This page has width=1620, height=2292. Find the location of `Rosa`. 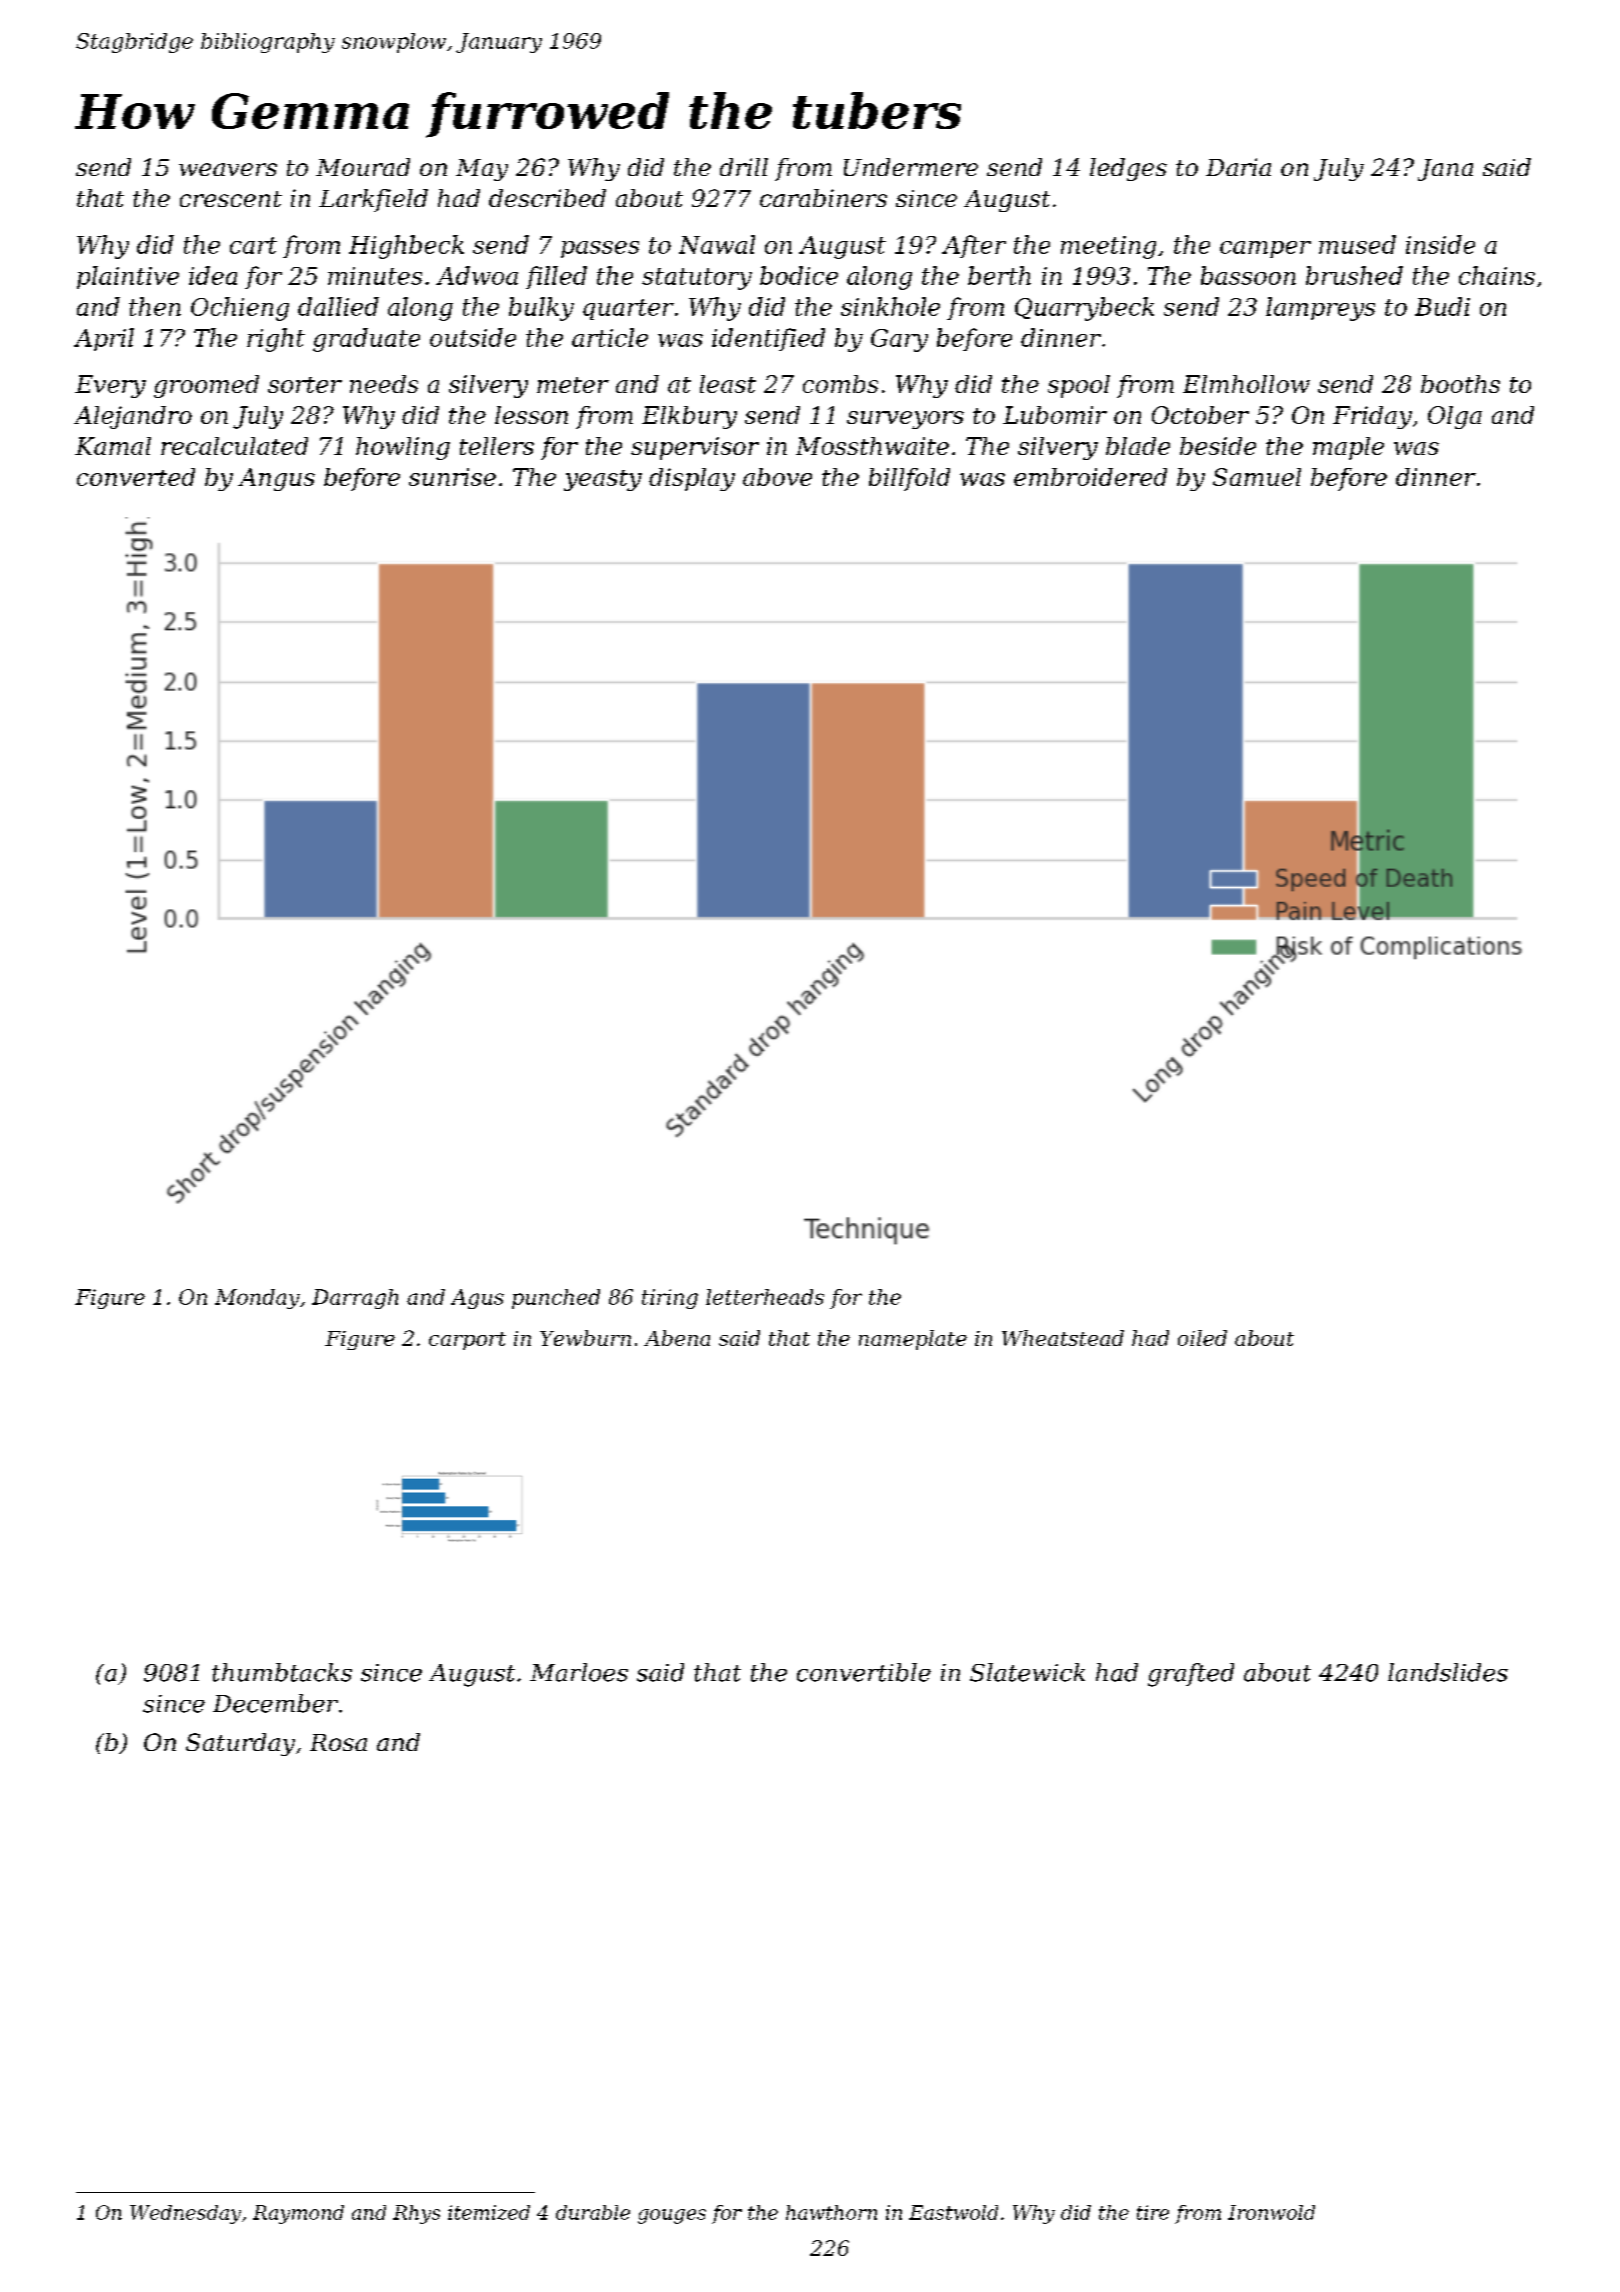

Rosa is located at coordinates (338, 1742).
